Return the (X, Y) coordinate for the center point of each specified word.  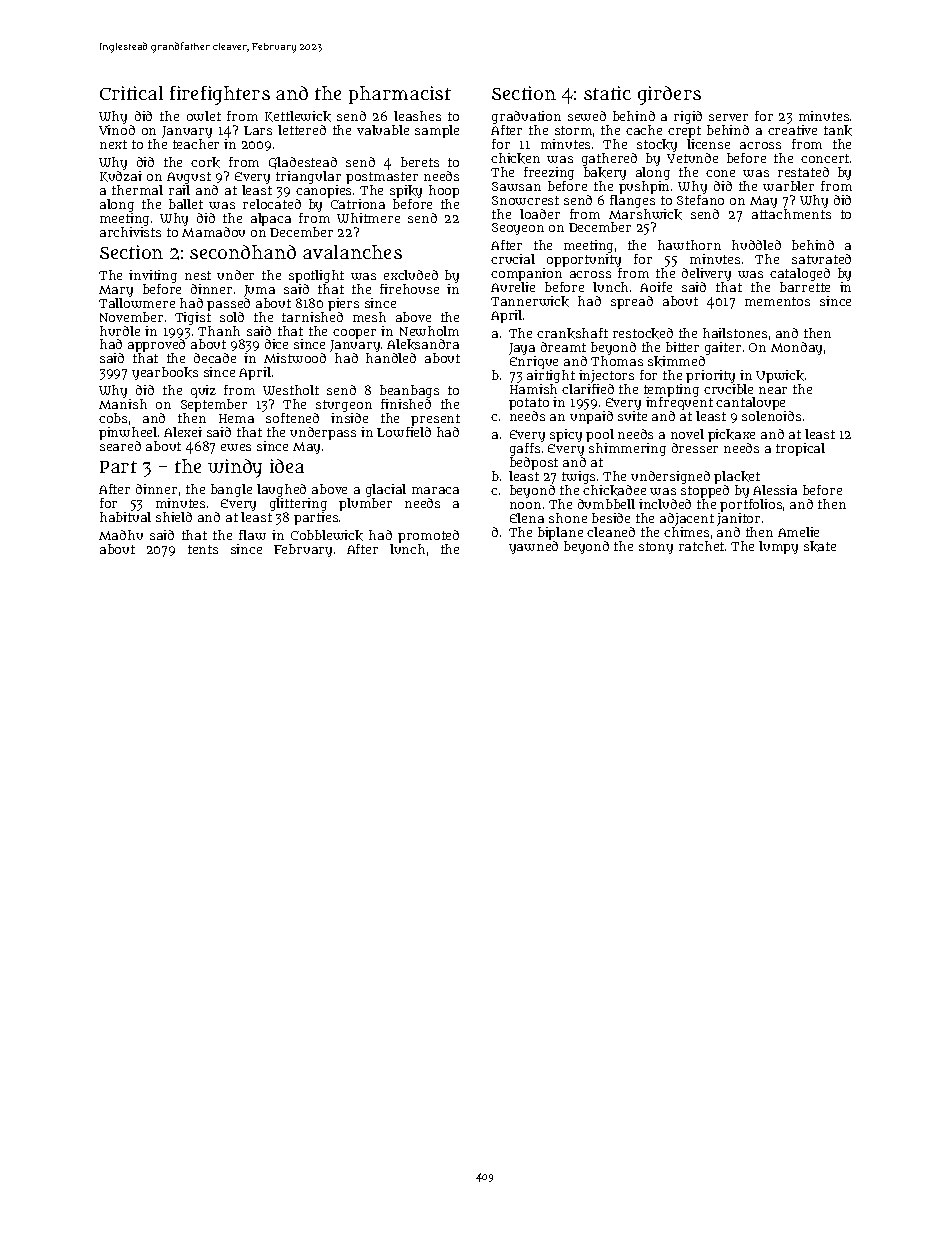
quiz (203, 391)
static (607, 93)
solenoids (771, 416)
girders (669, 95)
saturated (821, 259)
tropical (800, 449)
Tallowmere (137, 303)
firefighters (220, 95)
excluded (411, 275)
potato (529, 404)
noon (525, 505)
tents (203, 549)
